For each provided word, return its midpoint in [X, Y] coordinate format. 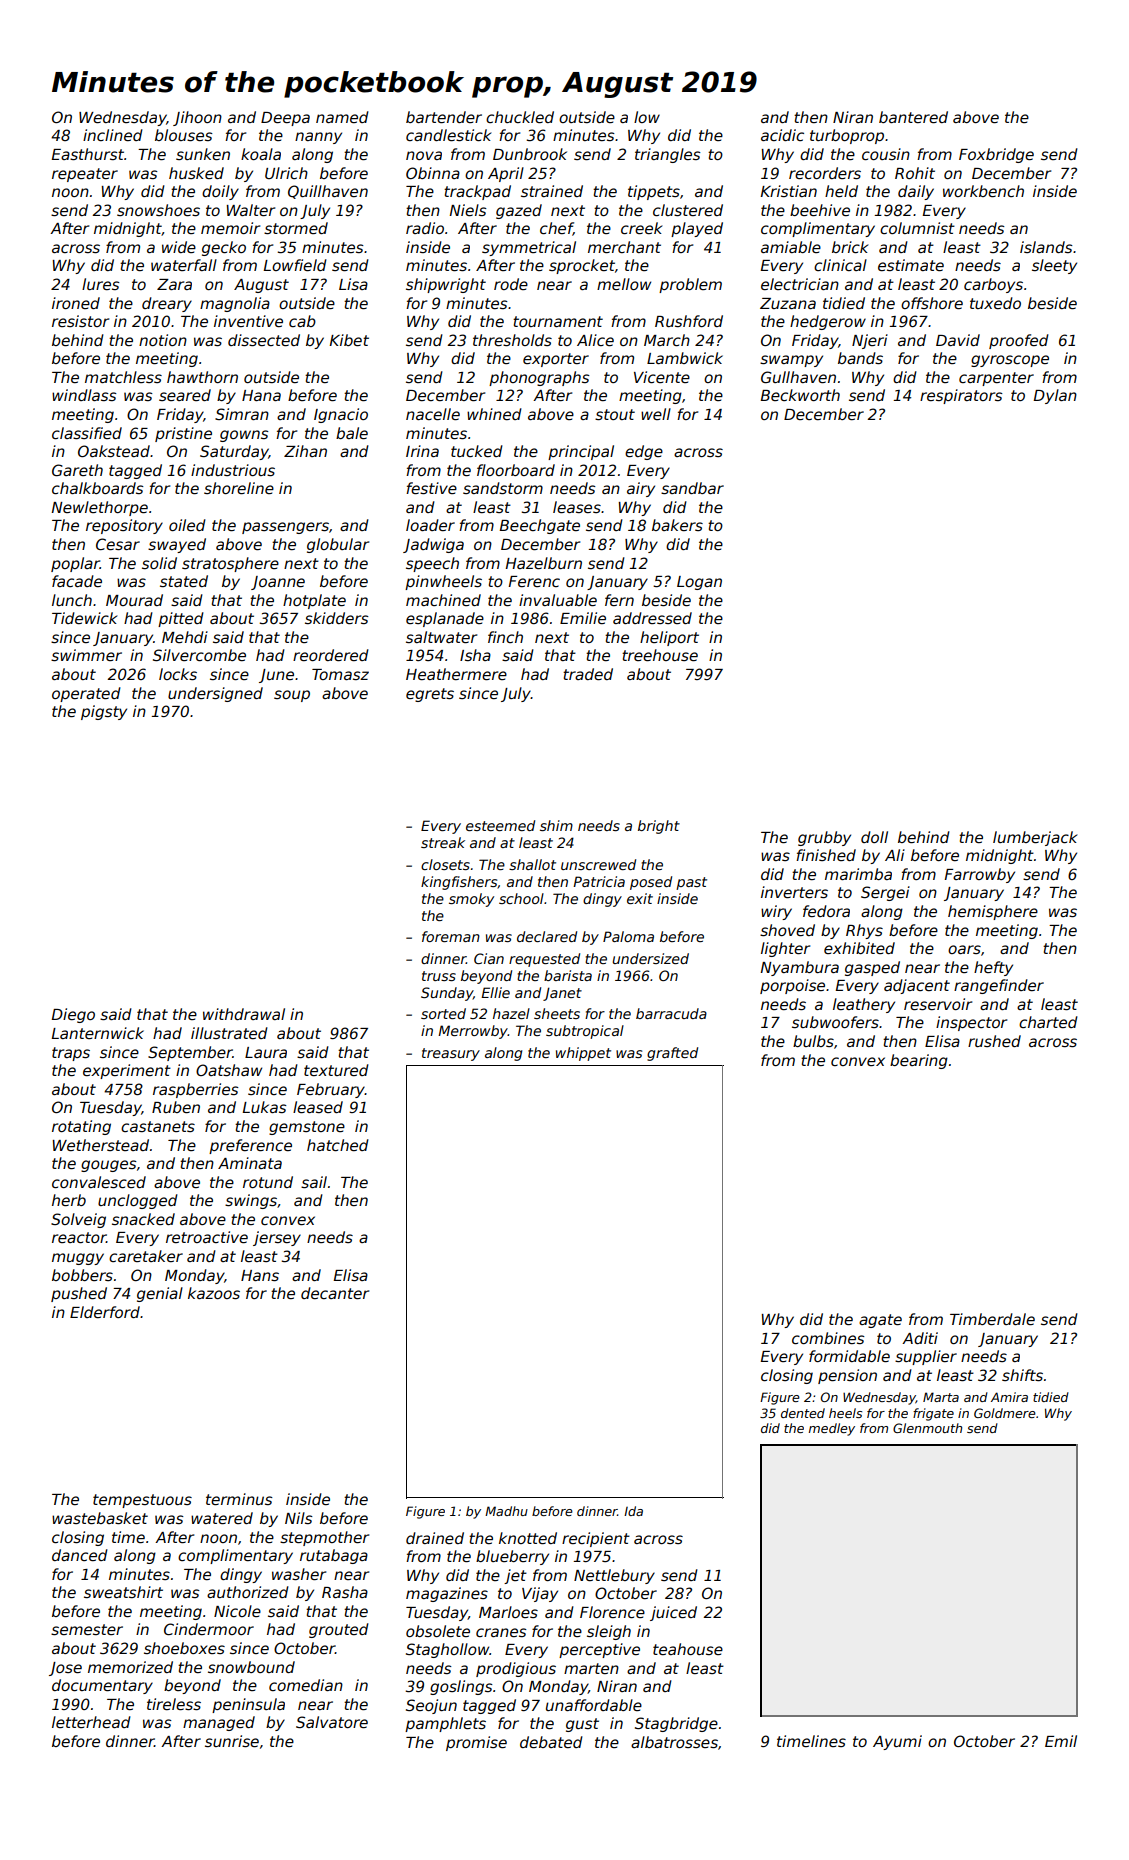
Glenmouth [927, 1428]
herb [69, 1200]
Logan [699, 583]
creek [642, 228]
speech [432, 564]
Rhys [864, 931]
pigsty [104, 712]
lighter [785, 949]
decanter [335, 1293]
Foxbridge [996, 155]
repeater [85, 175]
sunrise [232, 1741]
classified [87, 433]
